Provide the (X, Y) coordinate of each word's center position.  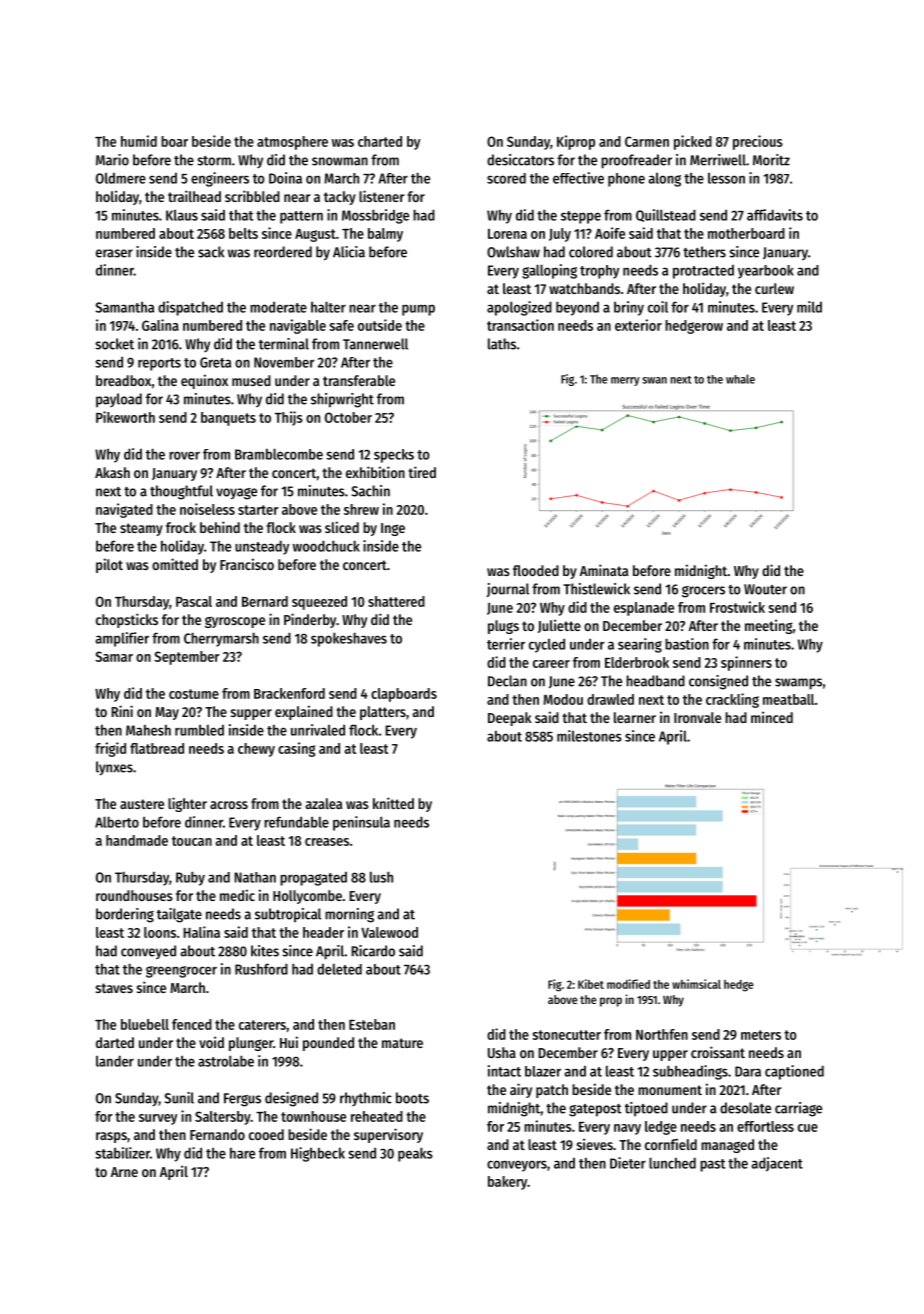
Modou (563, 699)
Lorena (507, 234)
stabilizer (122, 1153)
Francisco (247, 564)
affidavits (775, 215)
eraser (114, 253)
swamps (798, 684)
